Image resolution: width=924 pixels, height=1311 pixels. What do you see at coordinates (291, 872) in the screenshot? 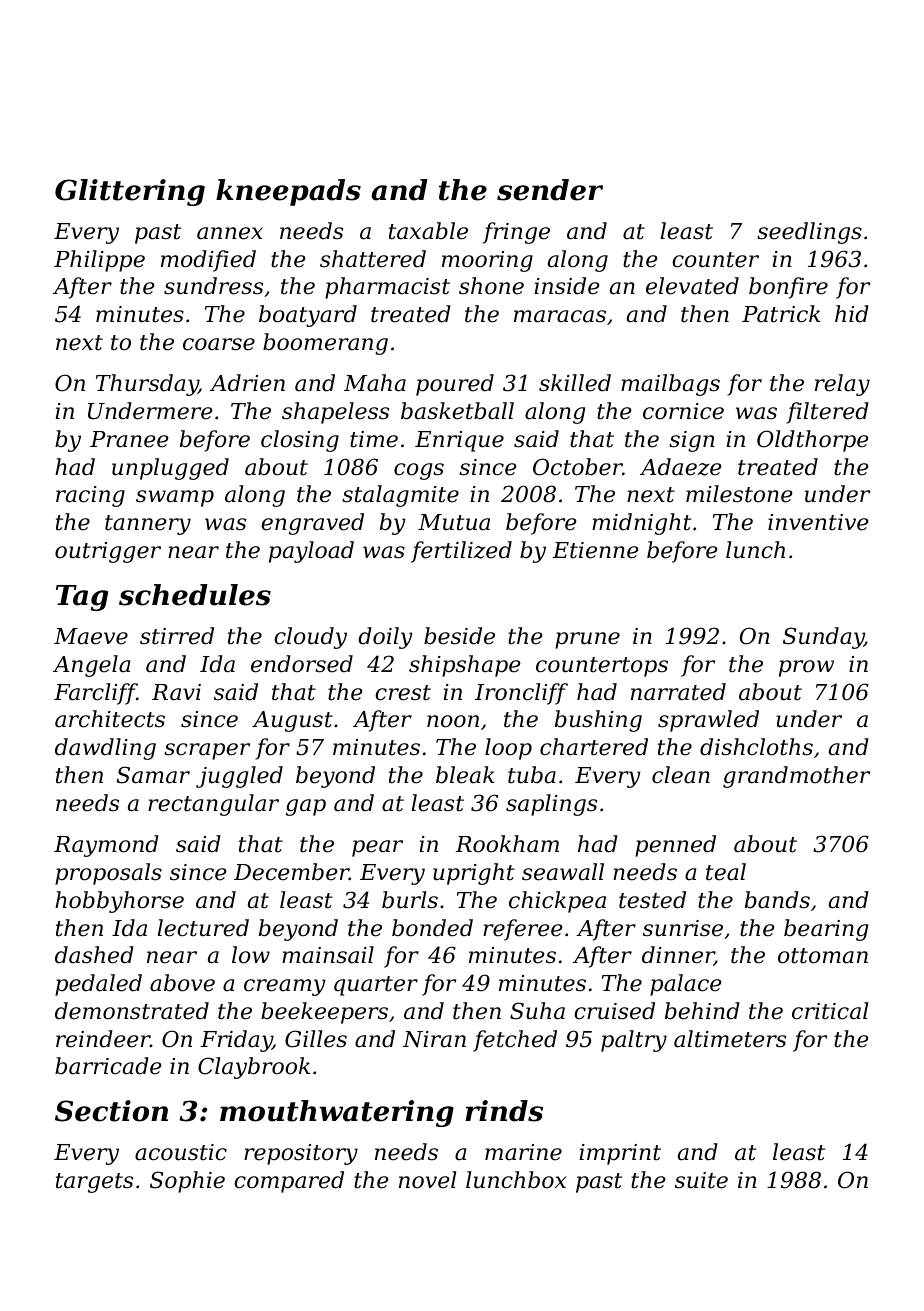
I see `December` at bounding box center [291, 872].
